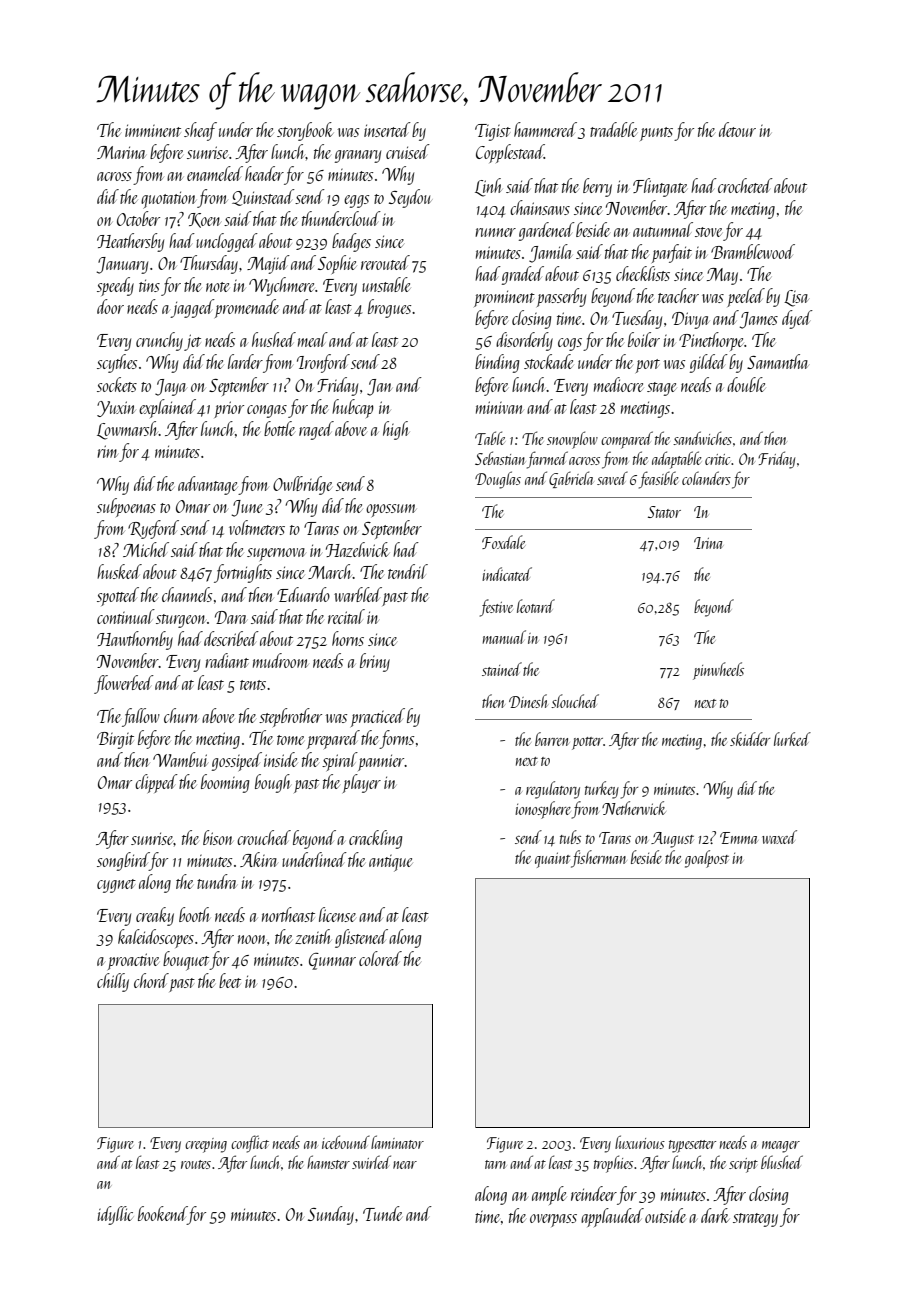  Describe the element at coordinates (706, 478) in the document. I see `colanders` at that location.
